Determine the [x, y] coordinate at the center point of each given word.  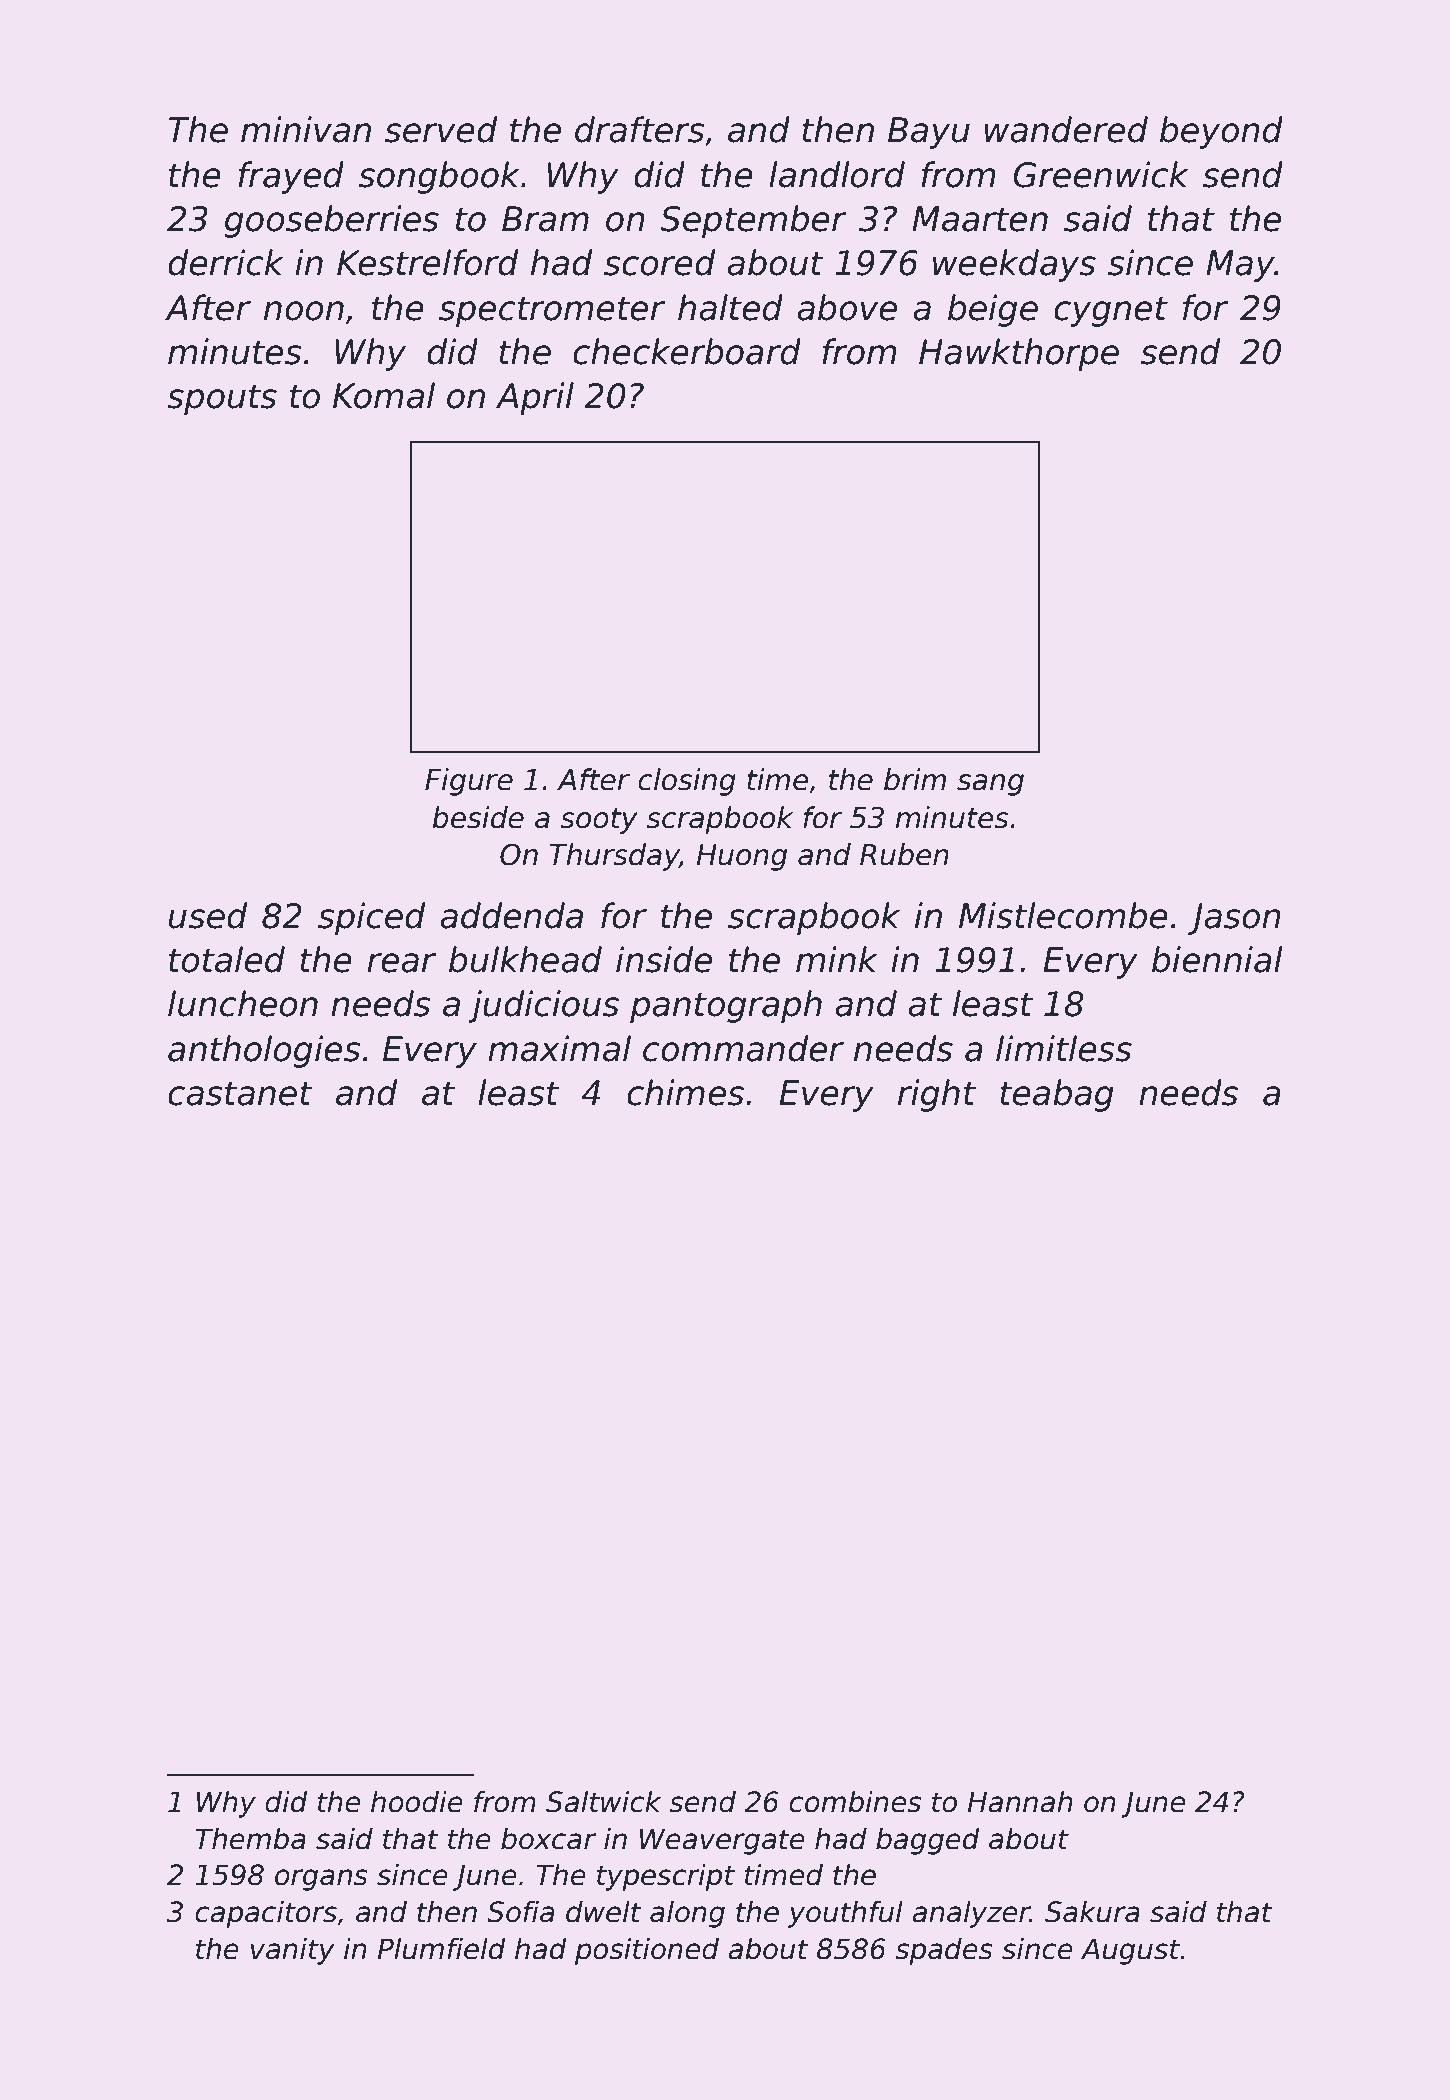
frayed [291, 177]
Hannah [1020, 1802]
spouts [222, 399]
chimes [685, 1092]
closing [687, 782]
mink [837, 959]
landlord [837, 174]
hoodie [417, 1802]
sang [990, 785]
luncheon [243, 1003]
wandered [1066, 129]
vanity [292, 1951]
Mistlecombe [1063, 915]
